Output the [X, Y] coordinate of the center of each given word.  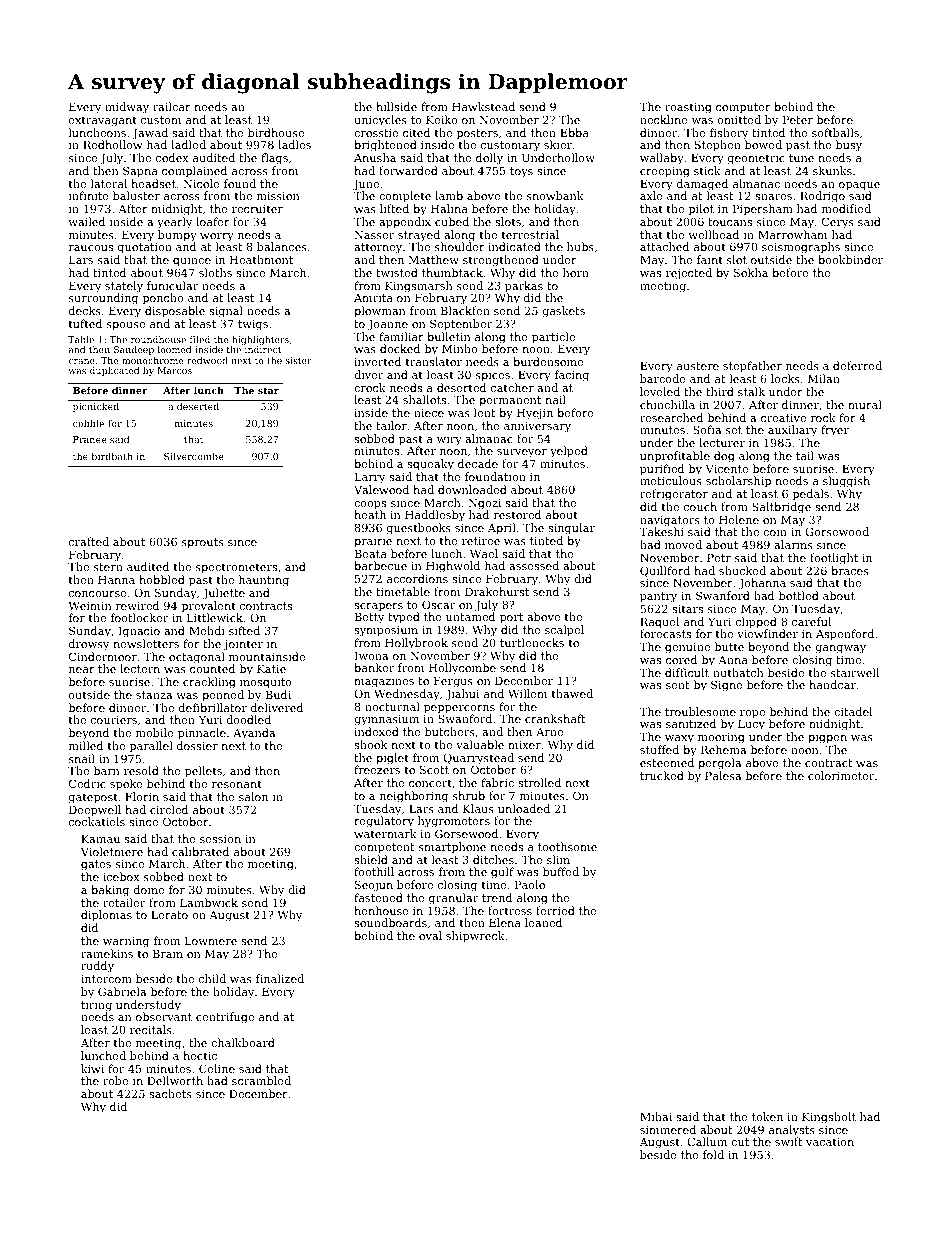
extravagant [103, 121]
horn [576, 272]
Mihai [656, 1116]
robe [115, 1080]
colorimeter [841, 775]
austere [698, 366]
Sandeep [134, 350]
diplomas [106, 916]
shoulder [460, 247]
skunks [832, 170]
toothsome [567, 846]
